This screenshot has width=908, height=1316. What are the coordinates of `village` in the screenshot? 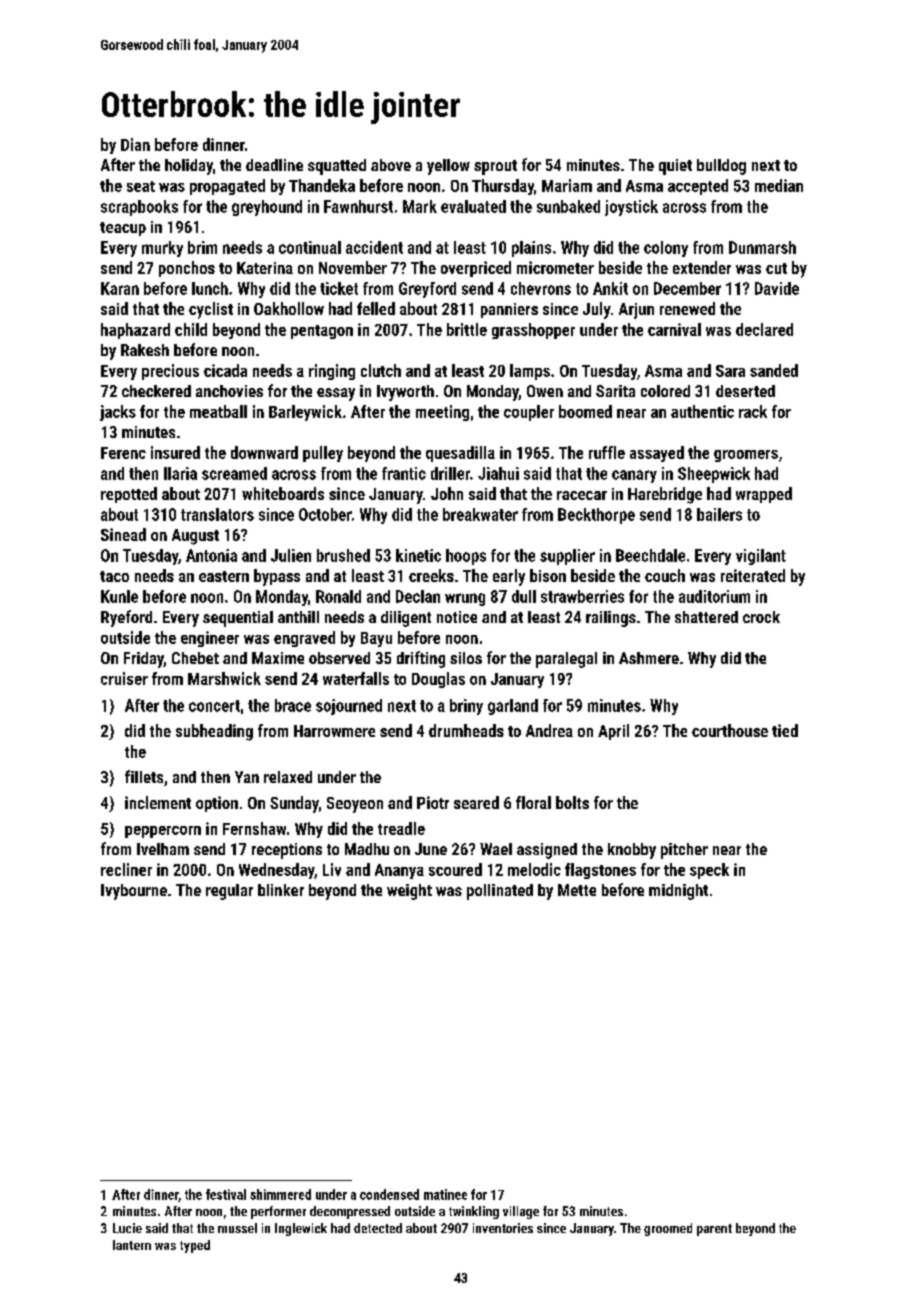 It's located at (521, 1212).
